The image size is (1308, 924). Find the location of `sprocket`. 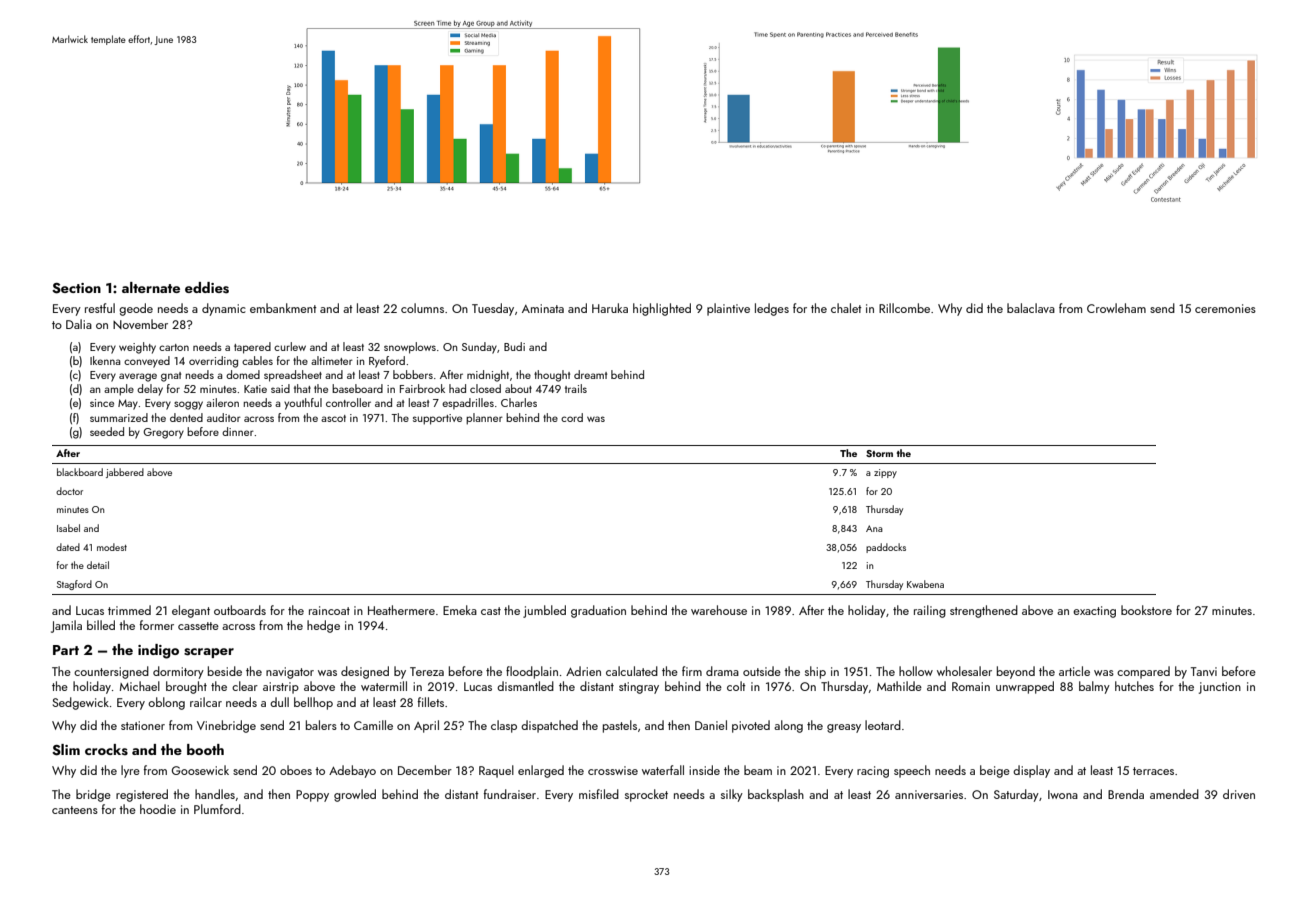

sprocket is located at coordinates (646, 795).
